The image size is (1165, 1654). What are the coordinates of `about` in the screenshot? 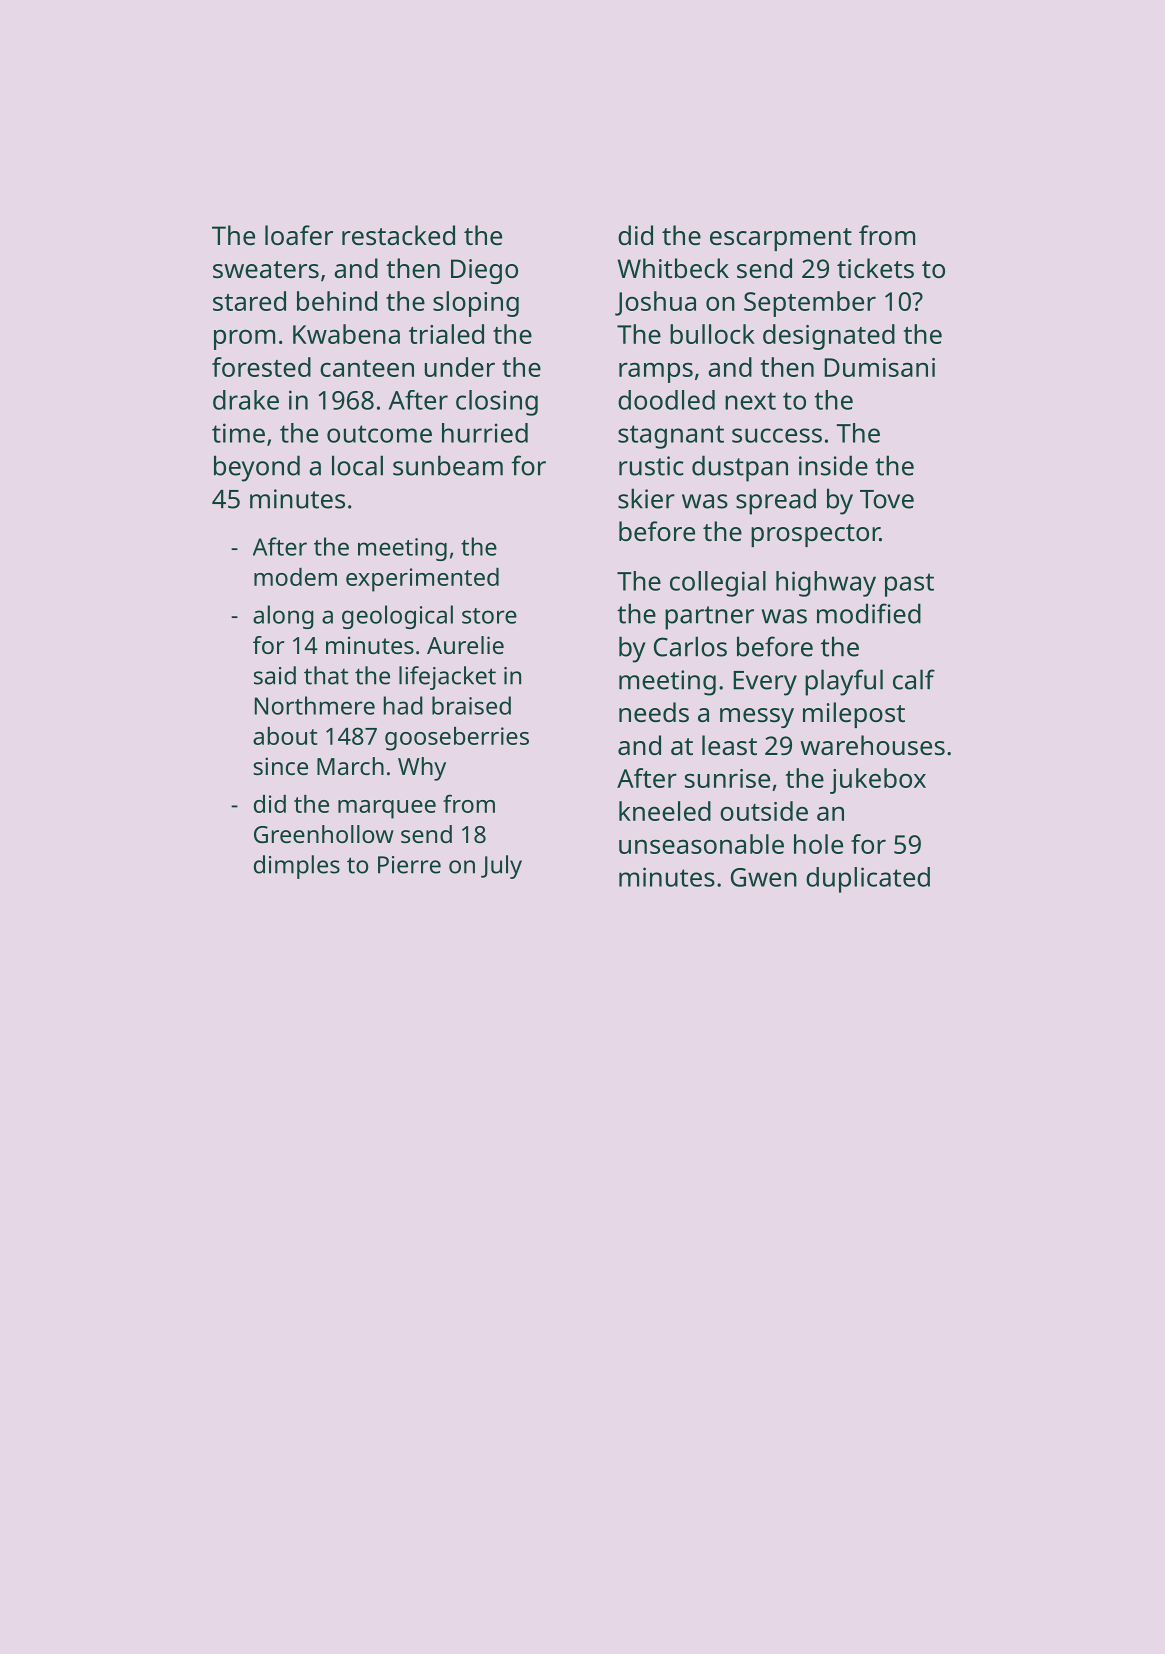 It's located at (285, 736).
